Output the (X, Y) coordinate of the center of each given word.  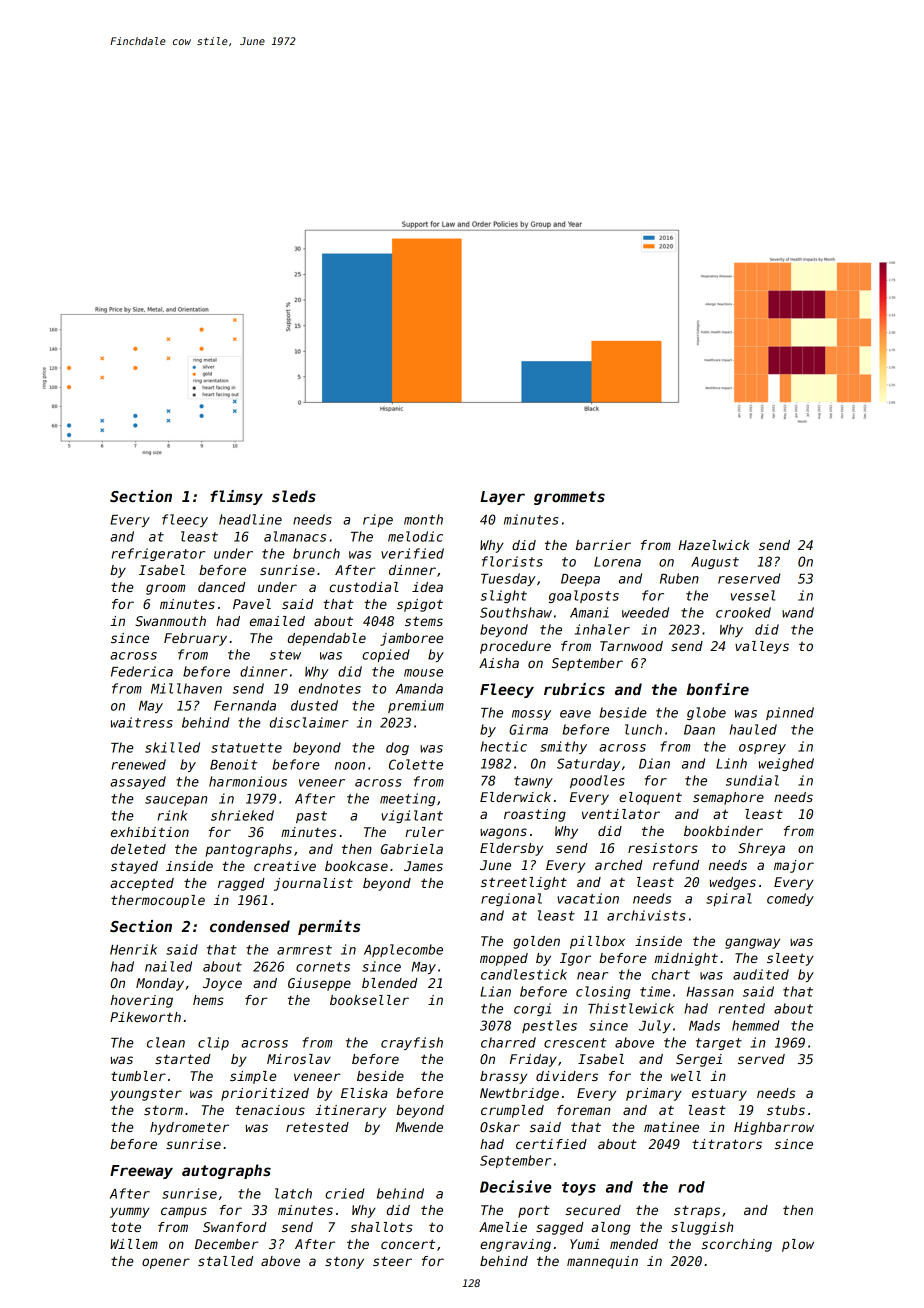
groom (165, 589)
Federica (142, 671)
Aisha (499, 663)
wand (798, 612)
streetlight (524, 883)
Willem (134, 1244)
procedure (515, 647)
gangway (752, 943)
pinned (790, 713)
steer (392, 1261)
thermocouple (158, 901)
